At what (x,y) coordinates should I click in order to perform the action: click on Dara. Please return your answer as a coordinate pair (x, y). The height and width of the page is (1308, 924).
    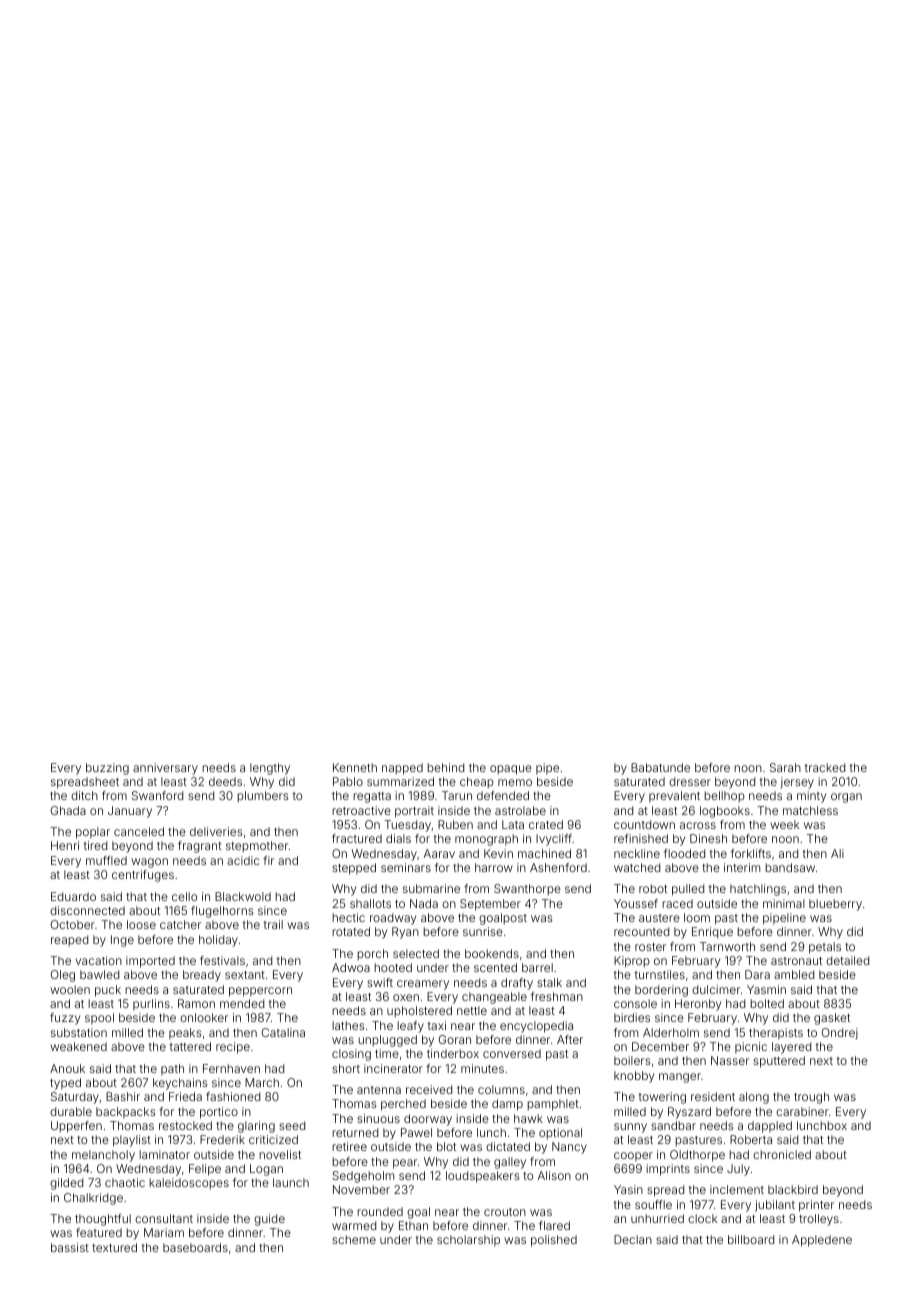
    Looking at the image, I should click on (757, 974).
